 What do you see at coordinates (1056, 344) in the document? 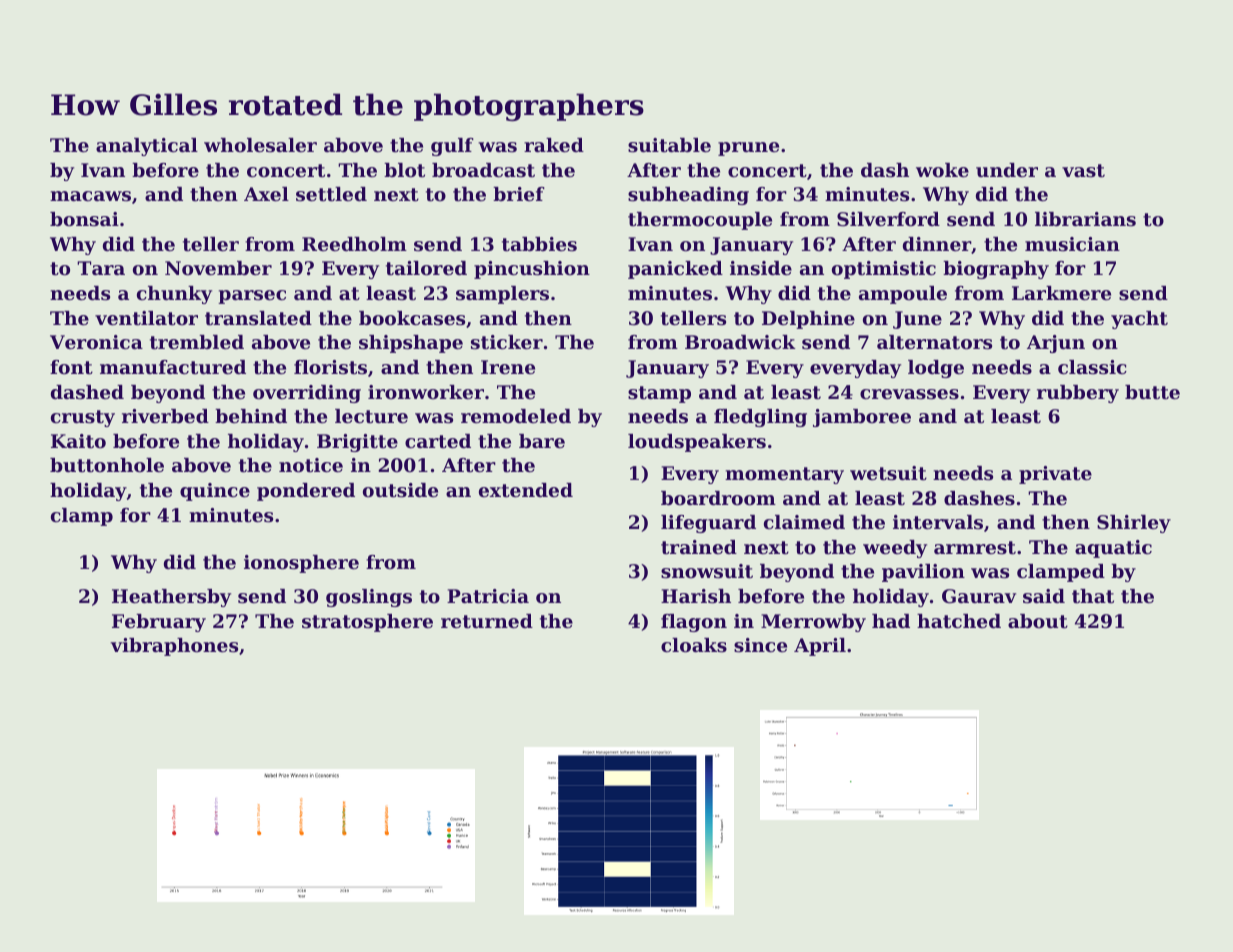
I see `Arjun` at bounding box center [1056, 344].
